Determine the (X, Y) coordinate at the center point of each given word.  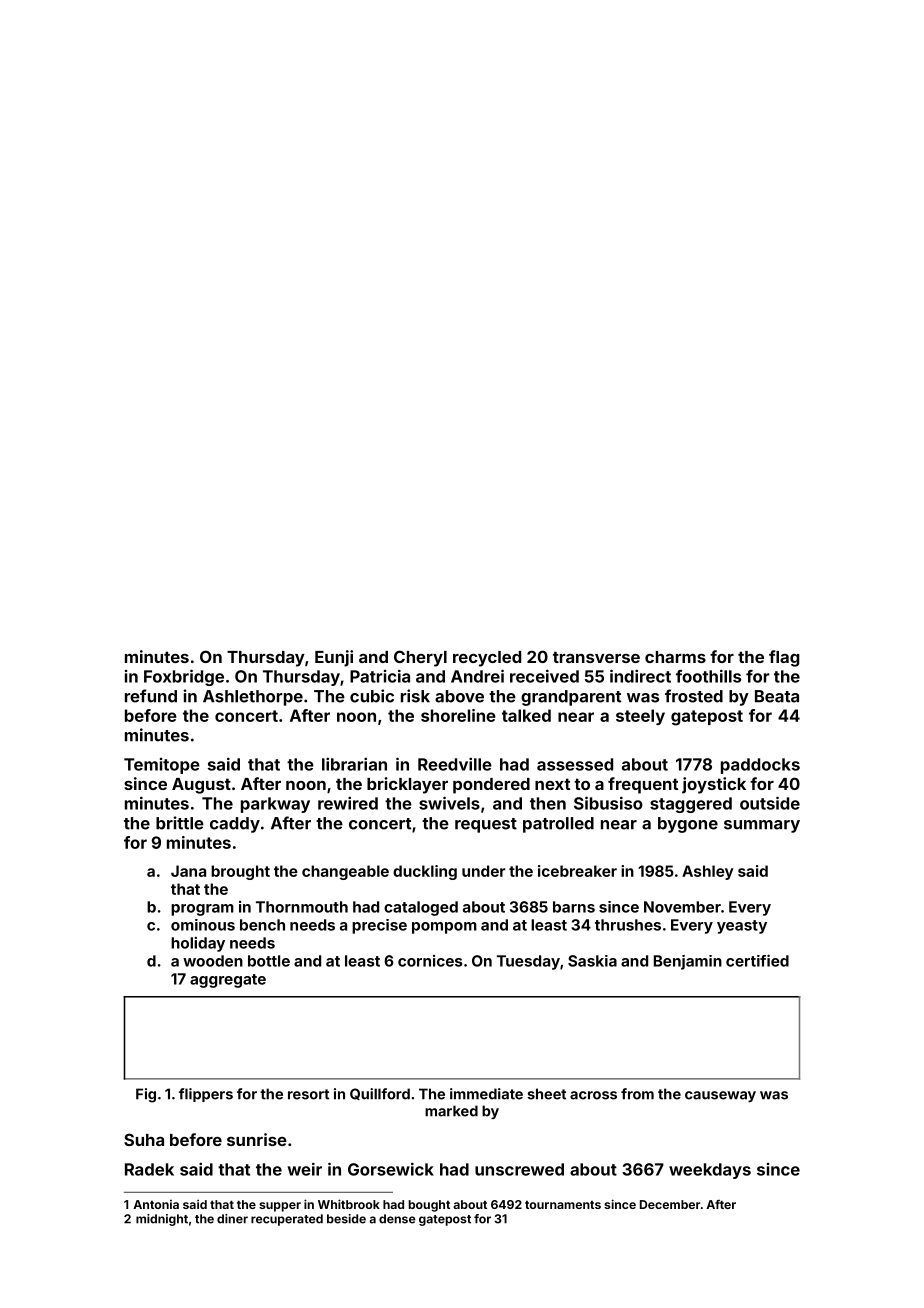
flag (784, 658)
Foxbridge (184, 677)
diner (232, 1219)
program (202, 910)
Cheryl (420, 658)
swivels (449, 803)
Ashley (707, 872)
